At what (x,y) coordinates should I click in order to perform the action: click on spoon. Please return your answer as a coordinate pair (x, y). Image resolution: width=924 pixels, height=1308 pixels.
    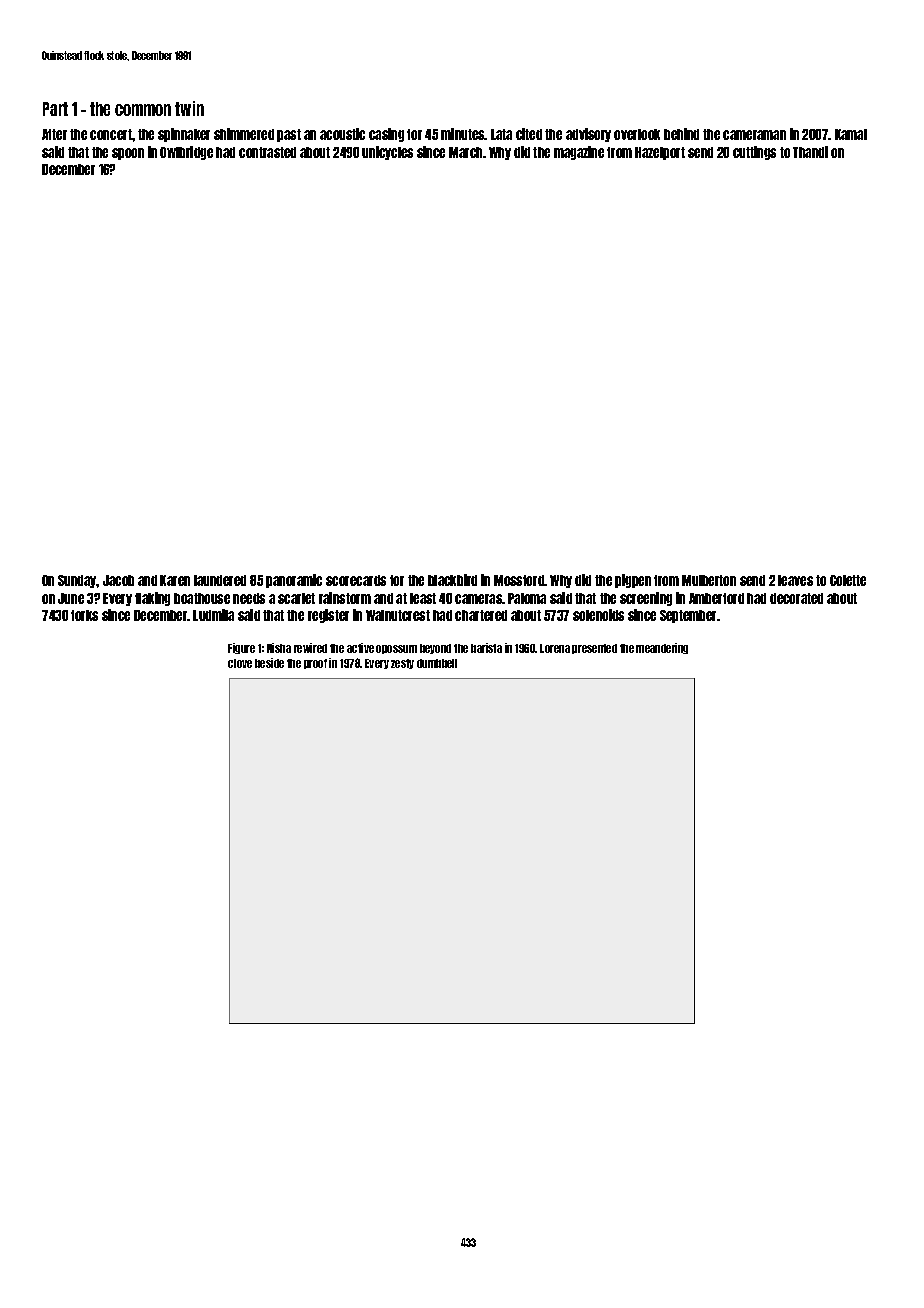
    Looking at the image, I should click on (128, 154).
